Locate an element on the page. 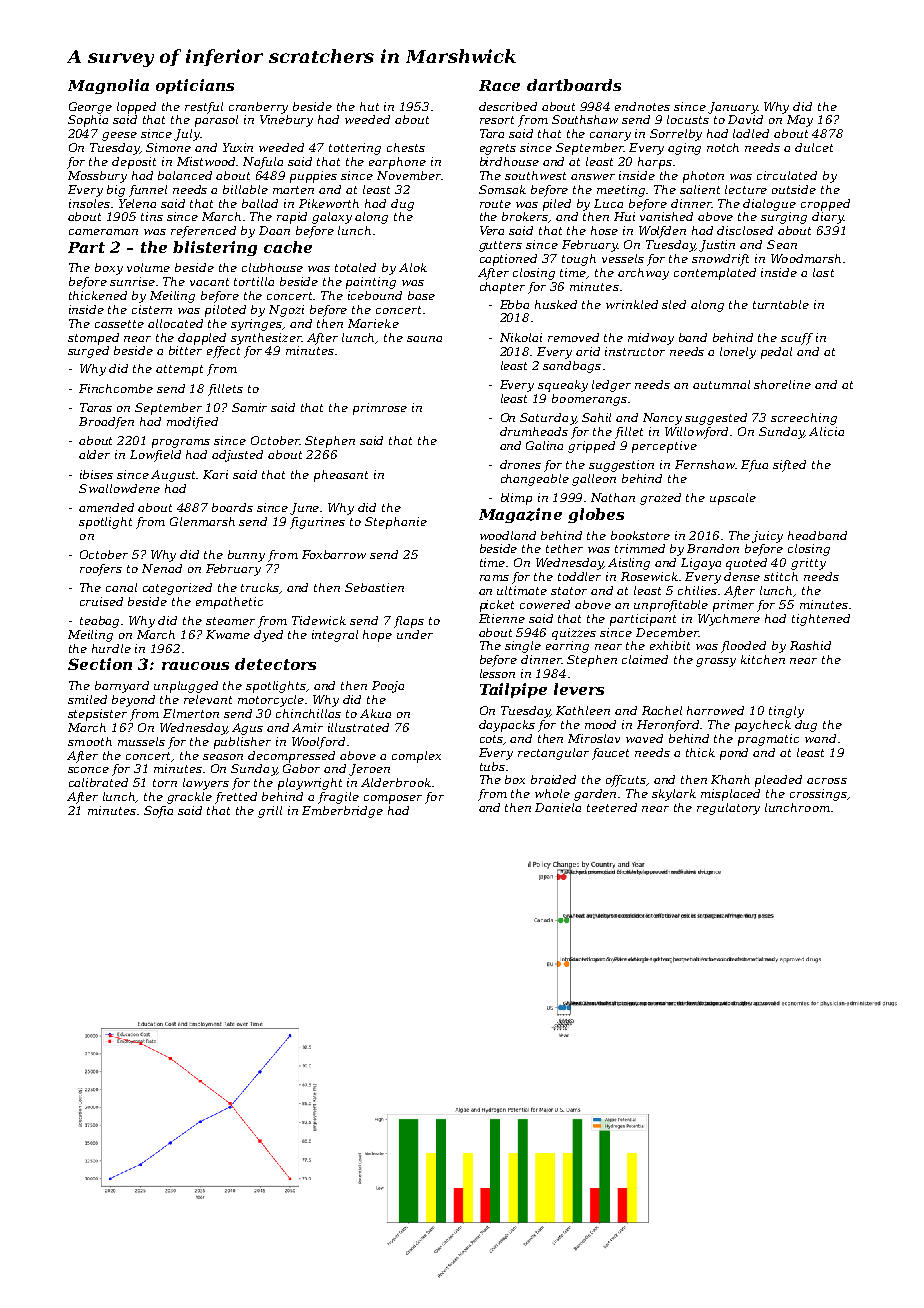  Race is located at coordinates (499, 85).
